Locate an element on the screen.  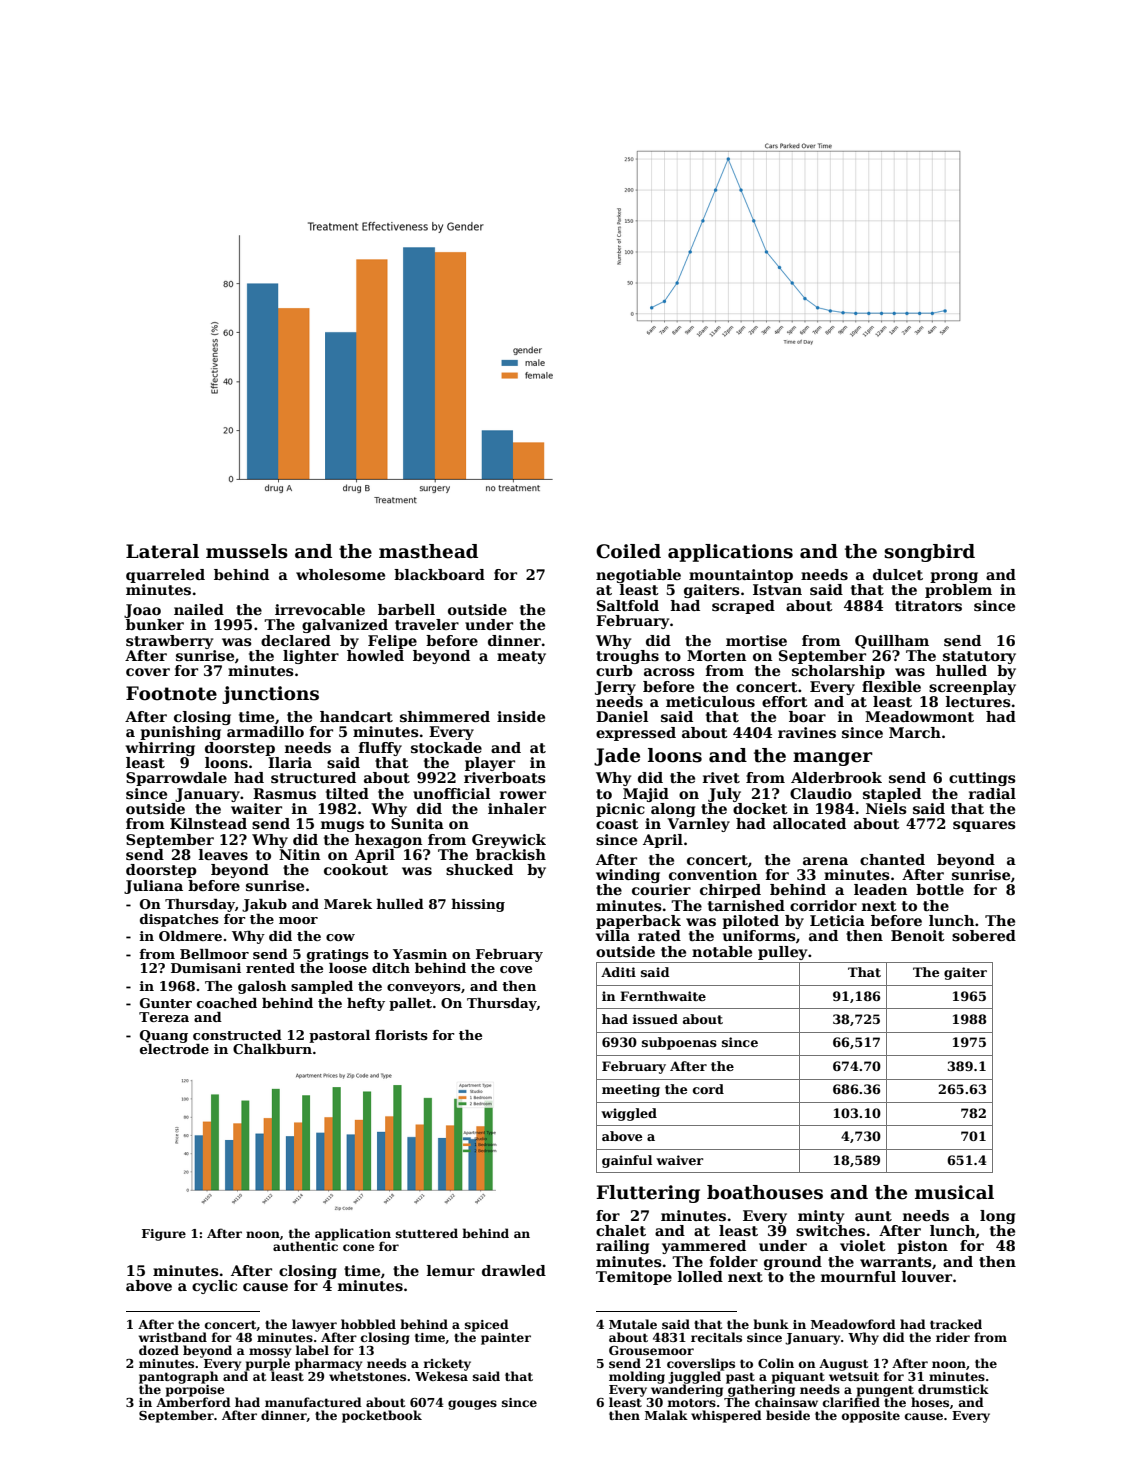
cow is located at coordinates (340, 937).
